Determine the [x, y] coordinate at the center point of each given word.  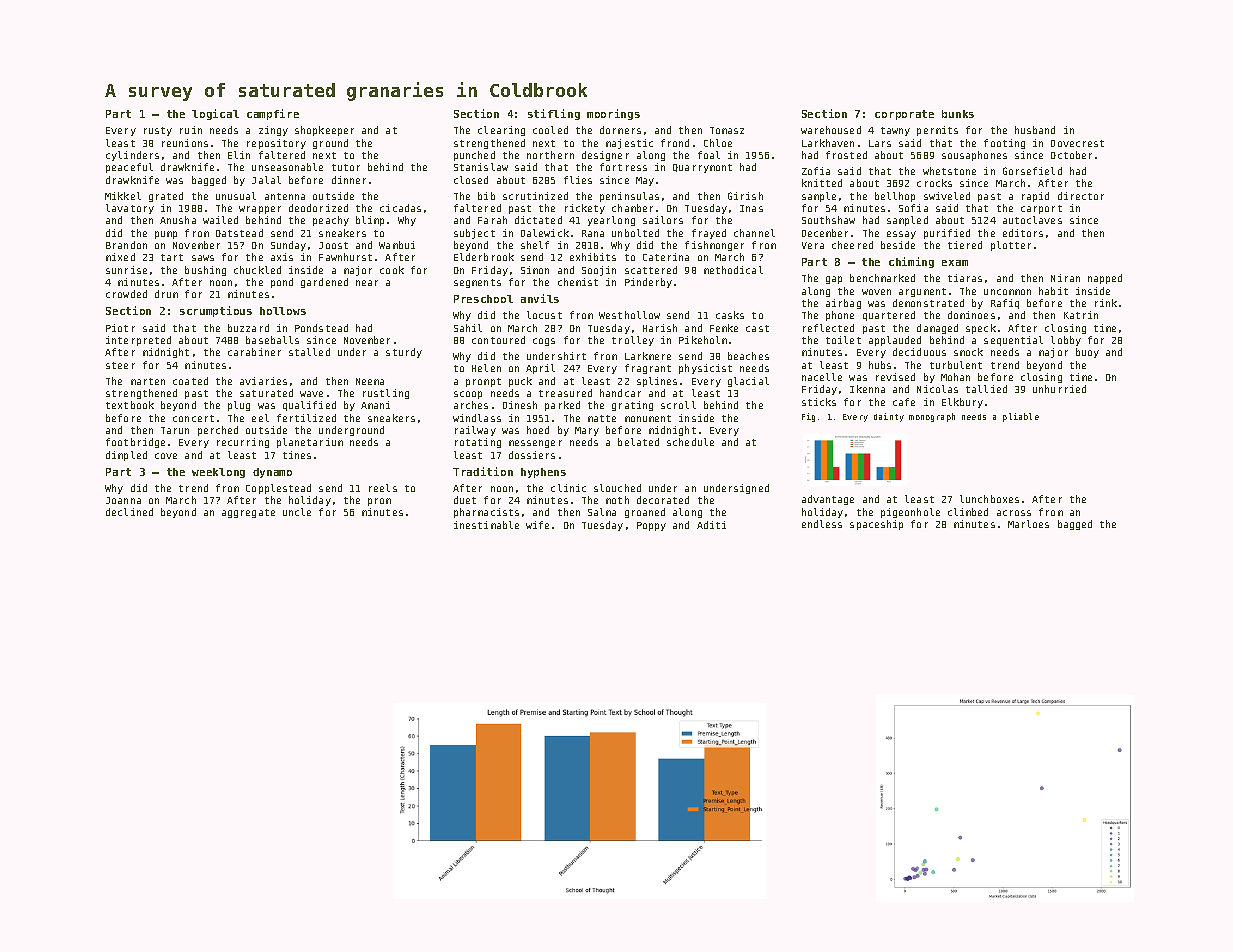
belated [638, 442]
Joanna [123, 500]
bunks [958, 114]
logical [215, 114]
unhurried [1059, 389]
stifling [554, 114]
